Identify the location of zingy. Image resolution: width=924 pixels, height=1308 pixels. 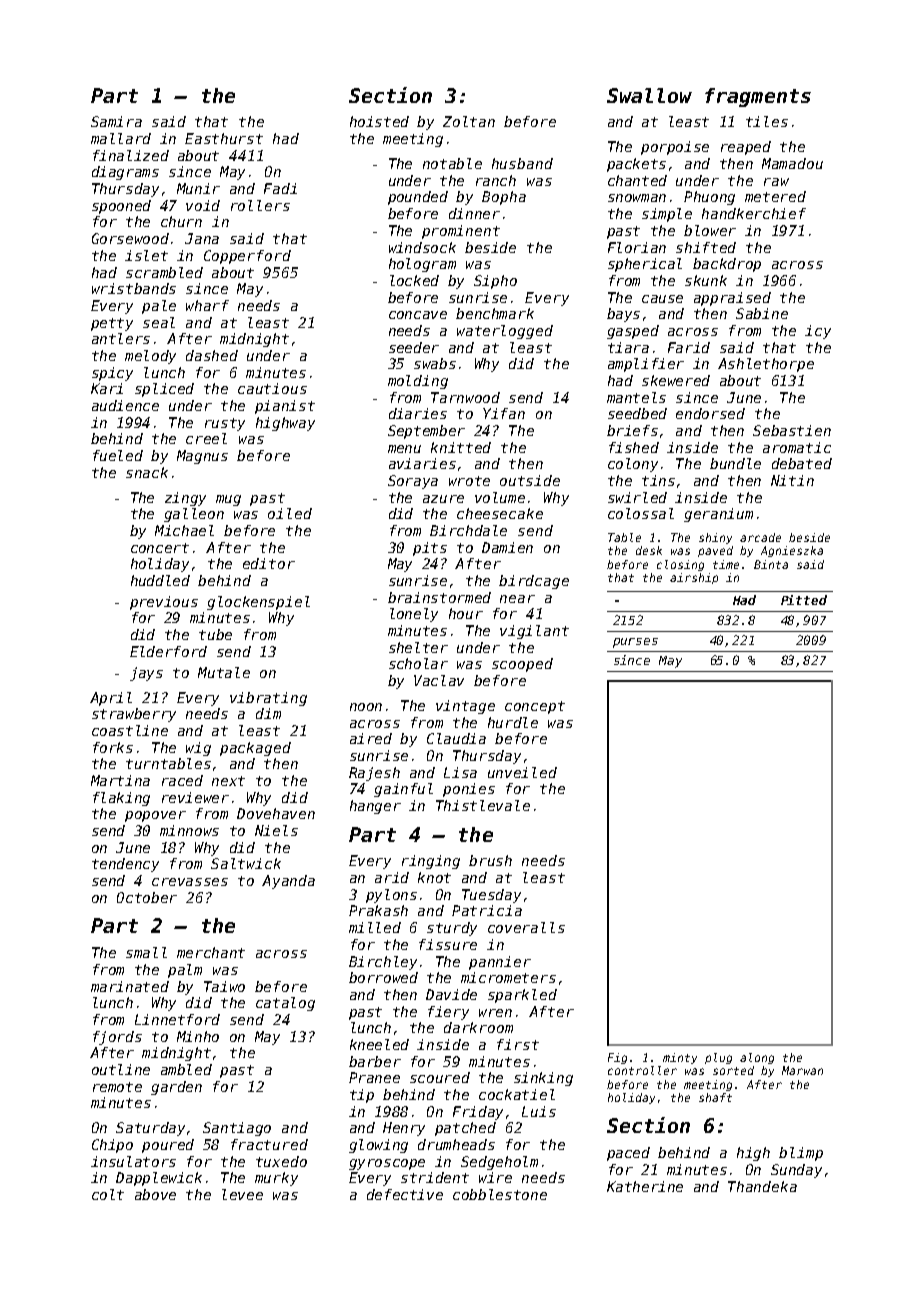
(185, 499).
